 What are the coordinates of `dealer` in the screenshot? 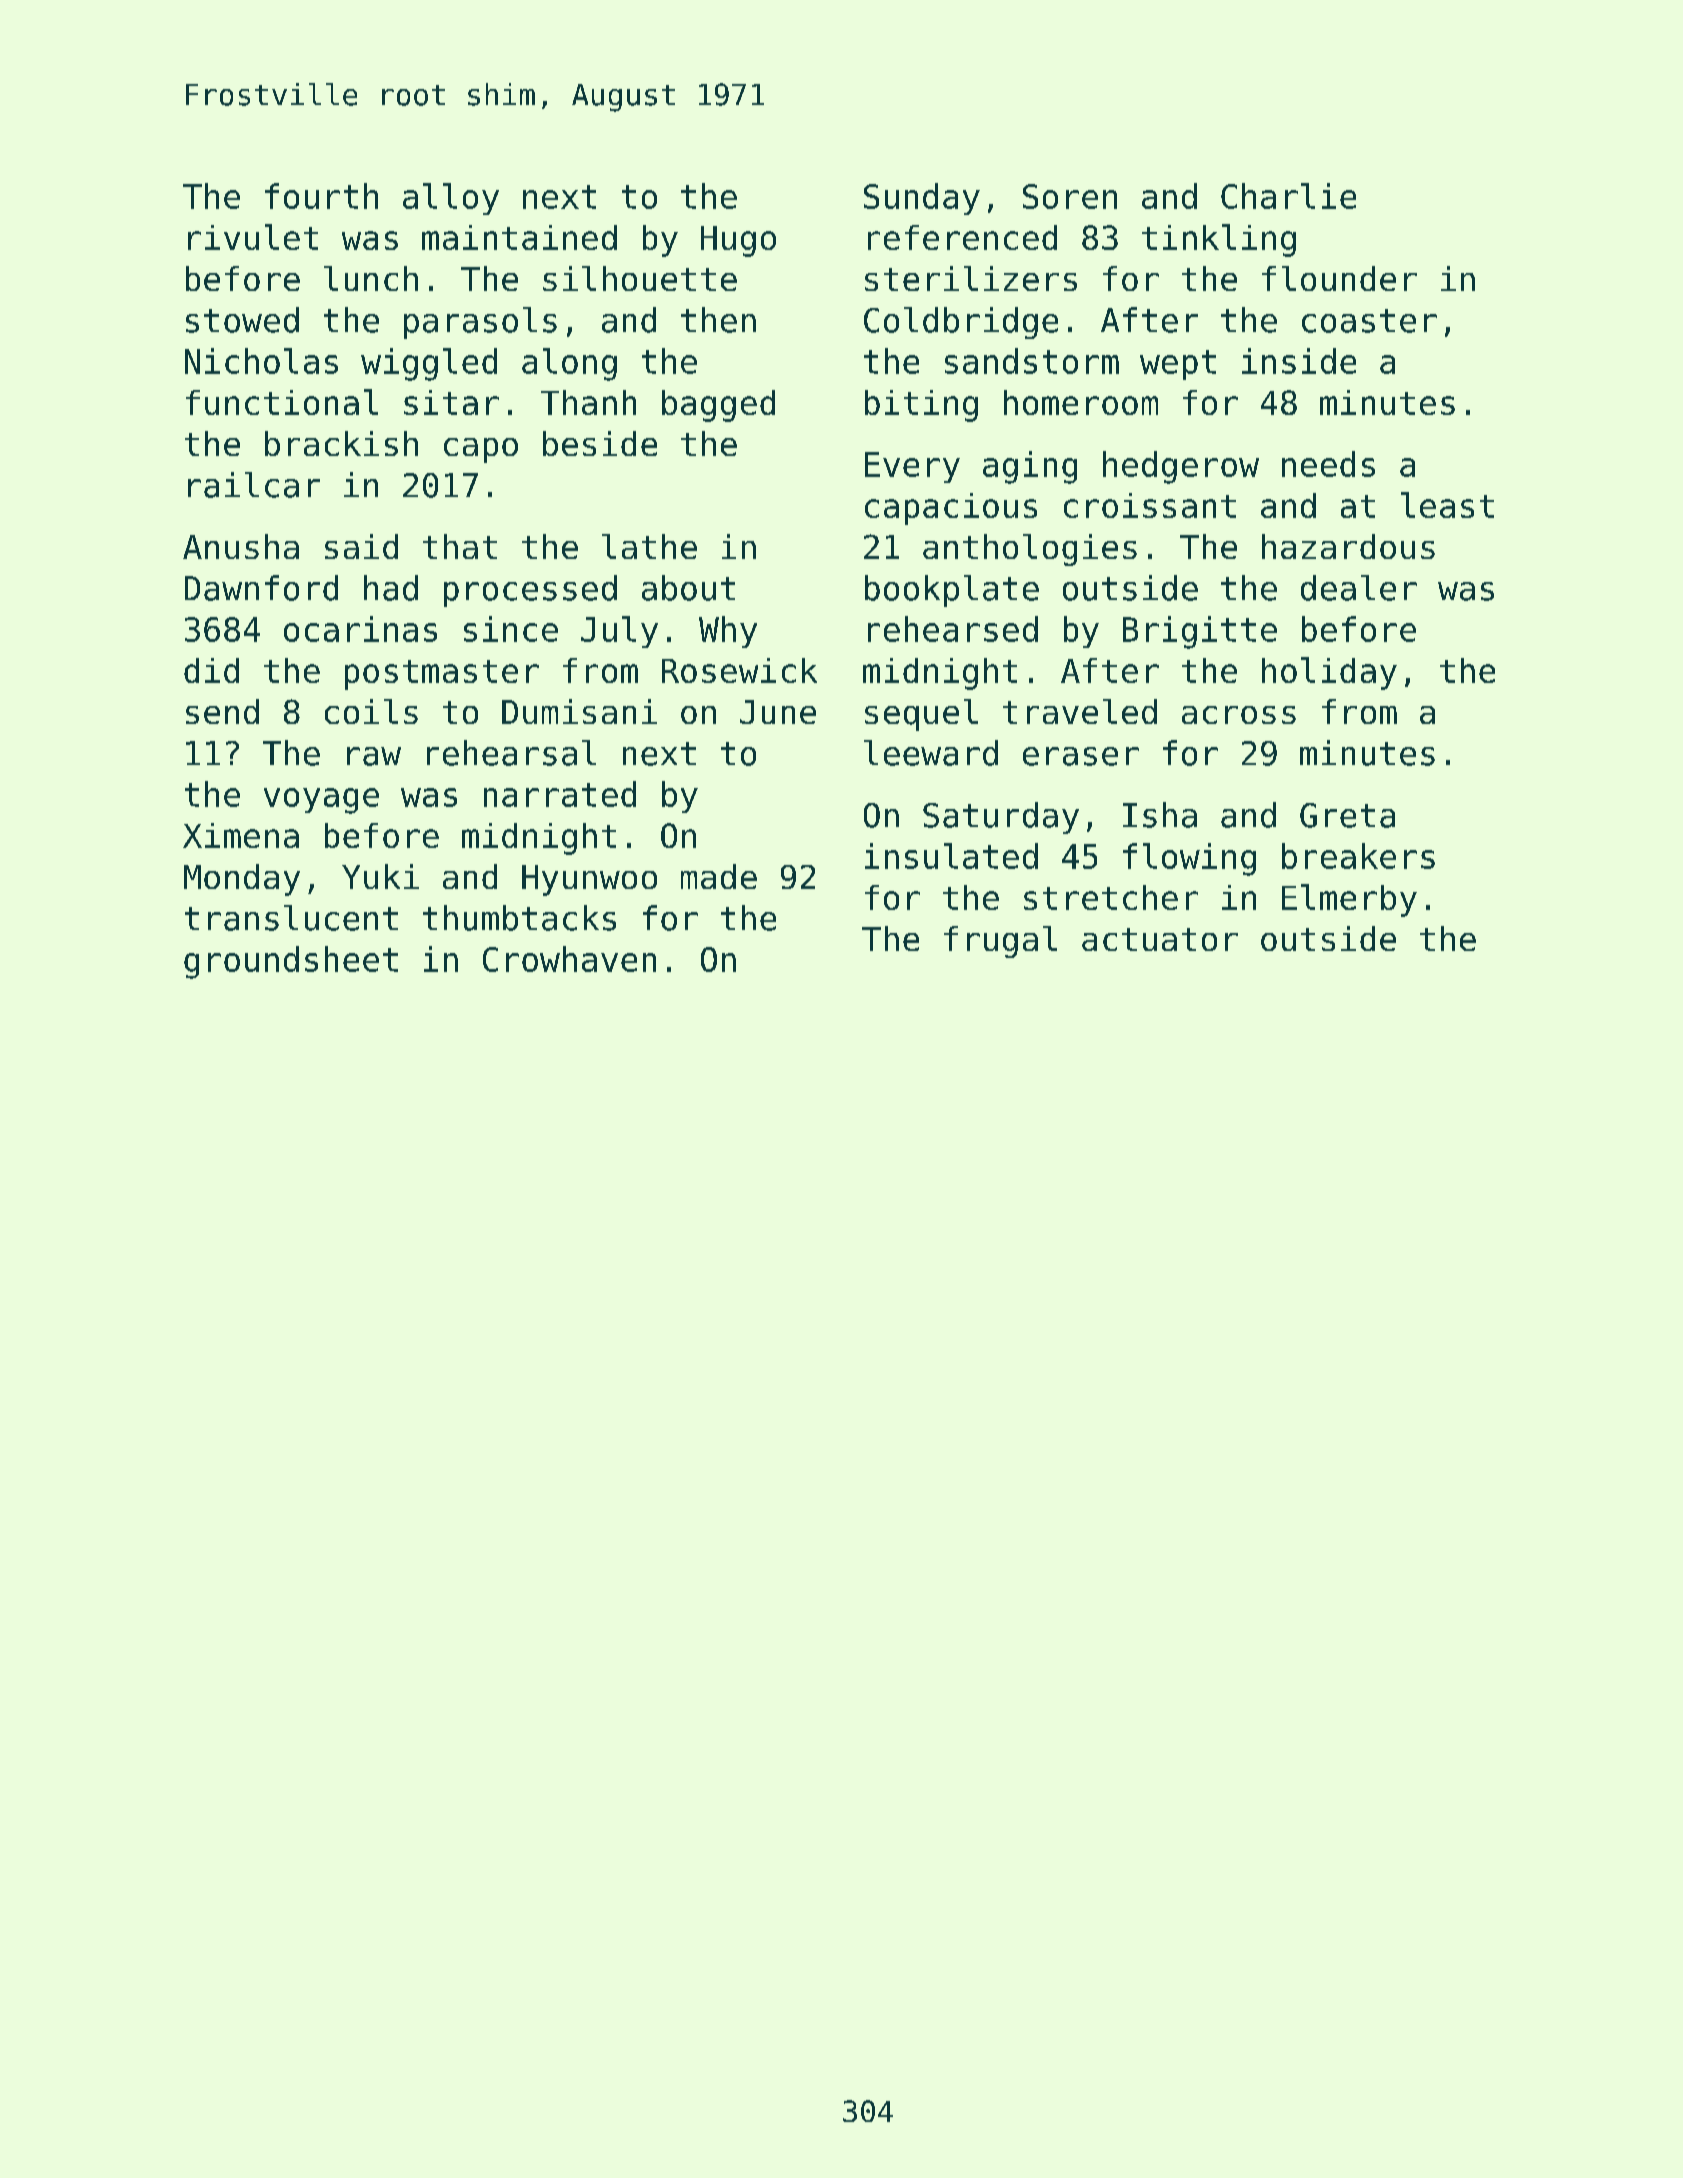 It's located at (1359, 588).
